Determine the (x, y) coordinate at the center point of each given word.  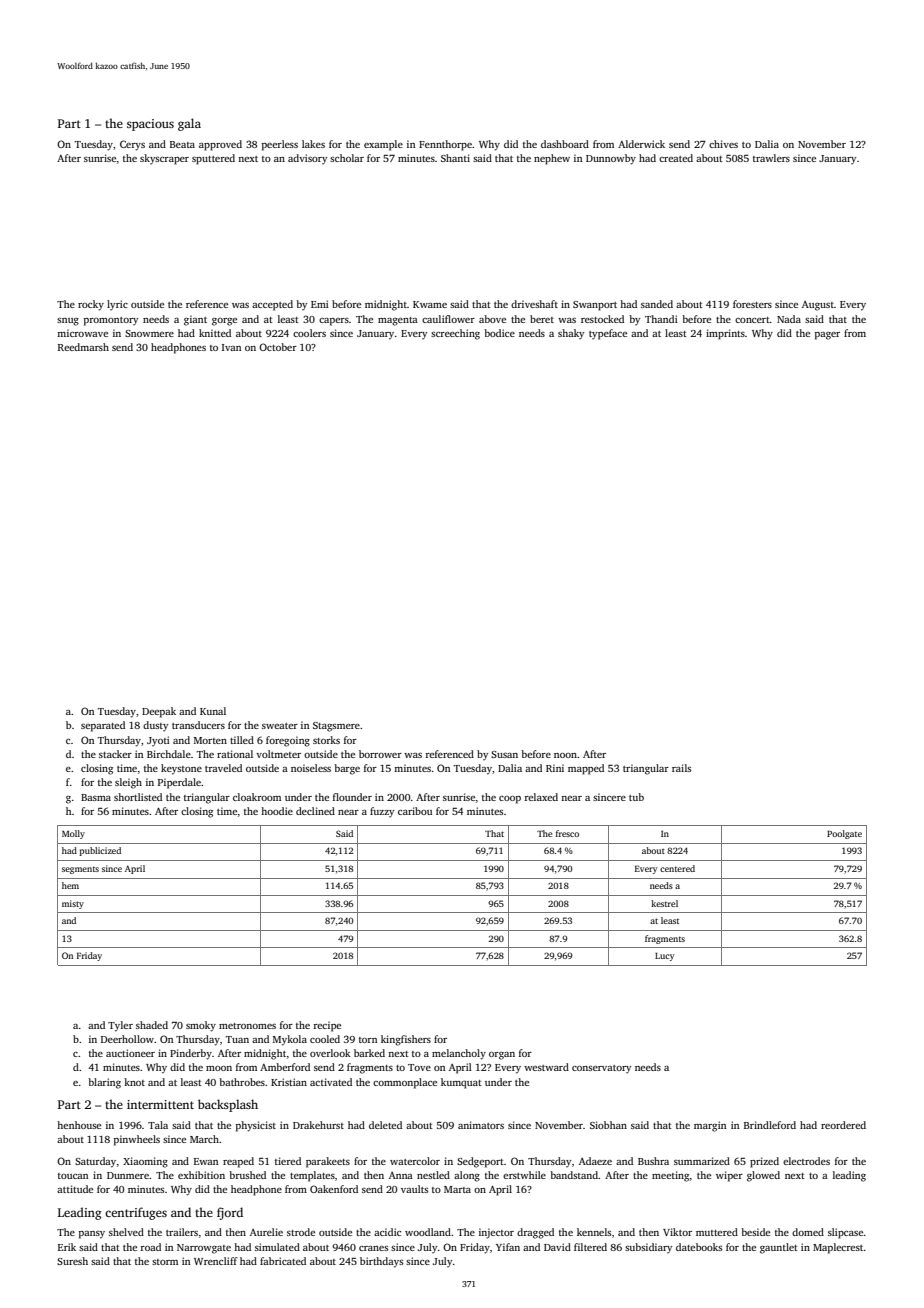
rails (681, 768)
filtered (590, 1247)
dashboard (565, 144)
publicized (100, 851)
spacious (150, 125)
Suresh (72, 1261)
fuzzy (382, 812)
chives (723, 144)
